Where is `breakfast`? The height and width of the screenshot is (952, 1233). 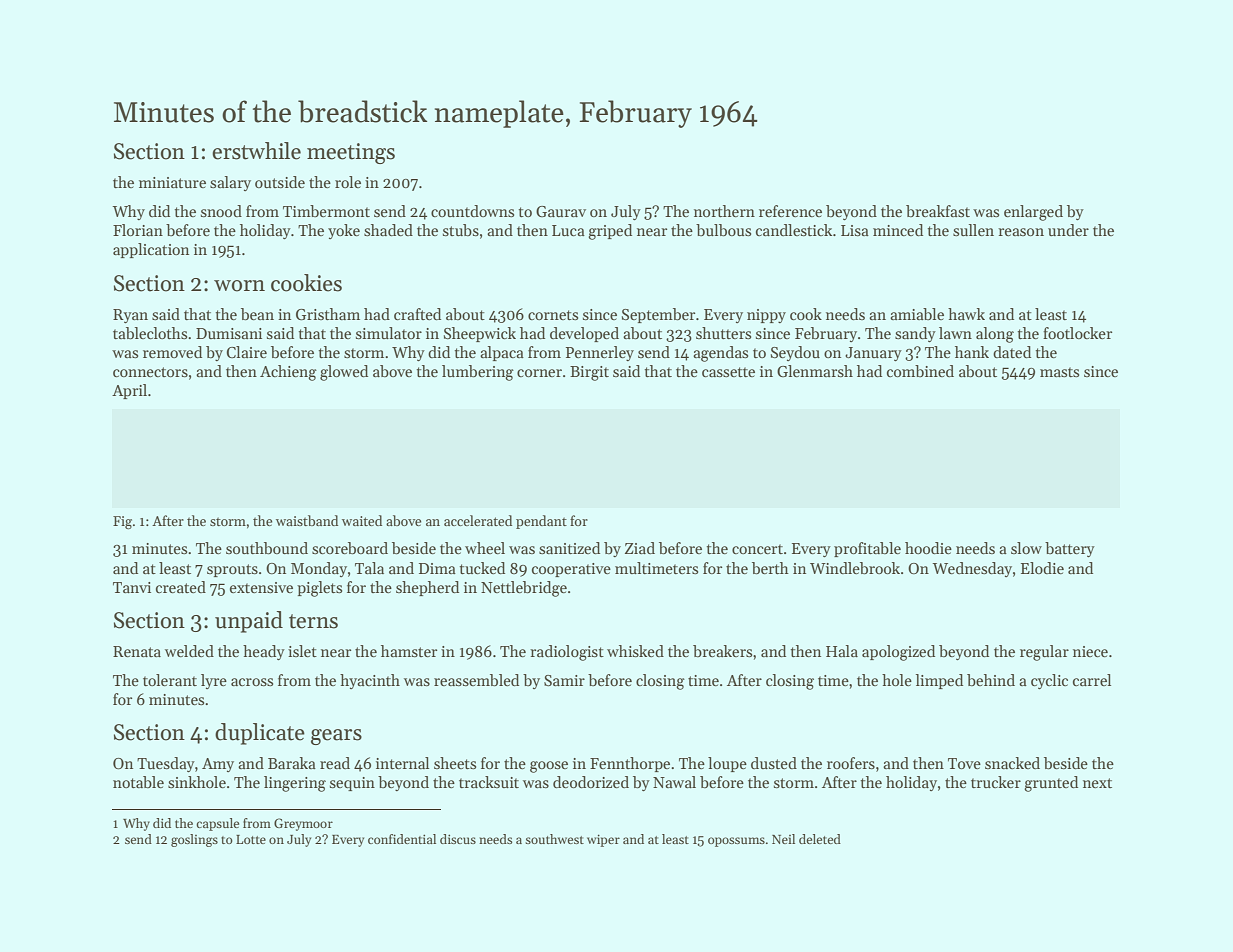
breakfast is located at coordinates (938, 211).
